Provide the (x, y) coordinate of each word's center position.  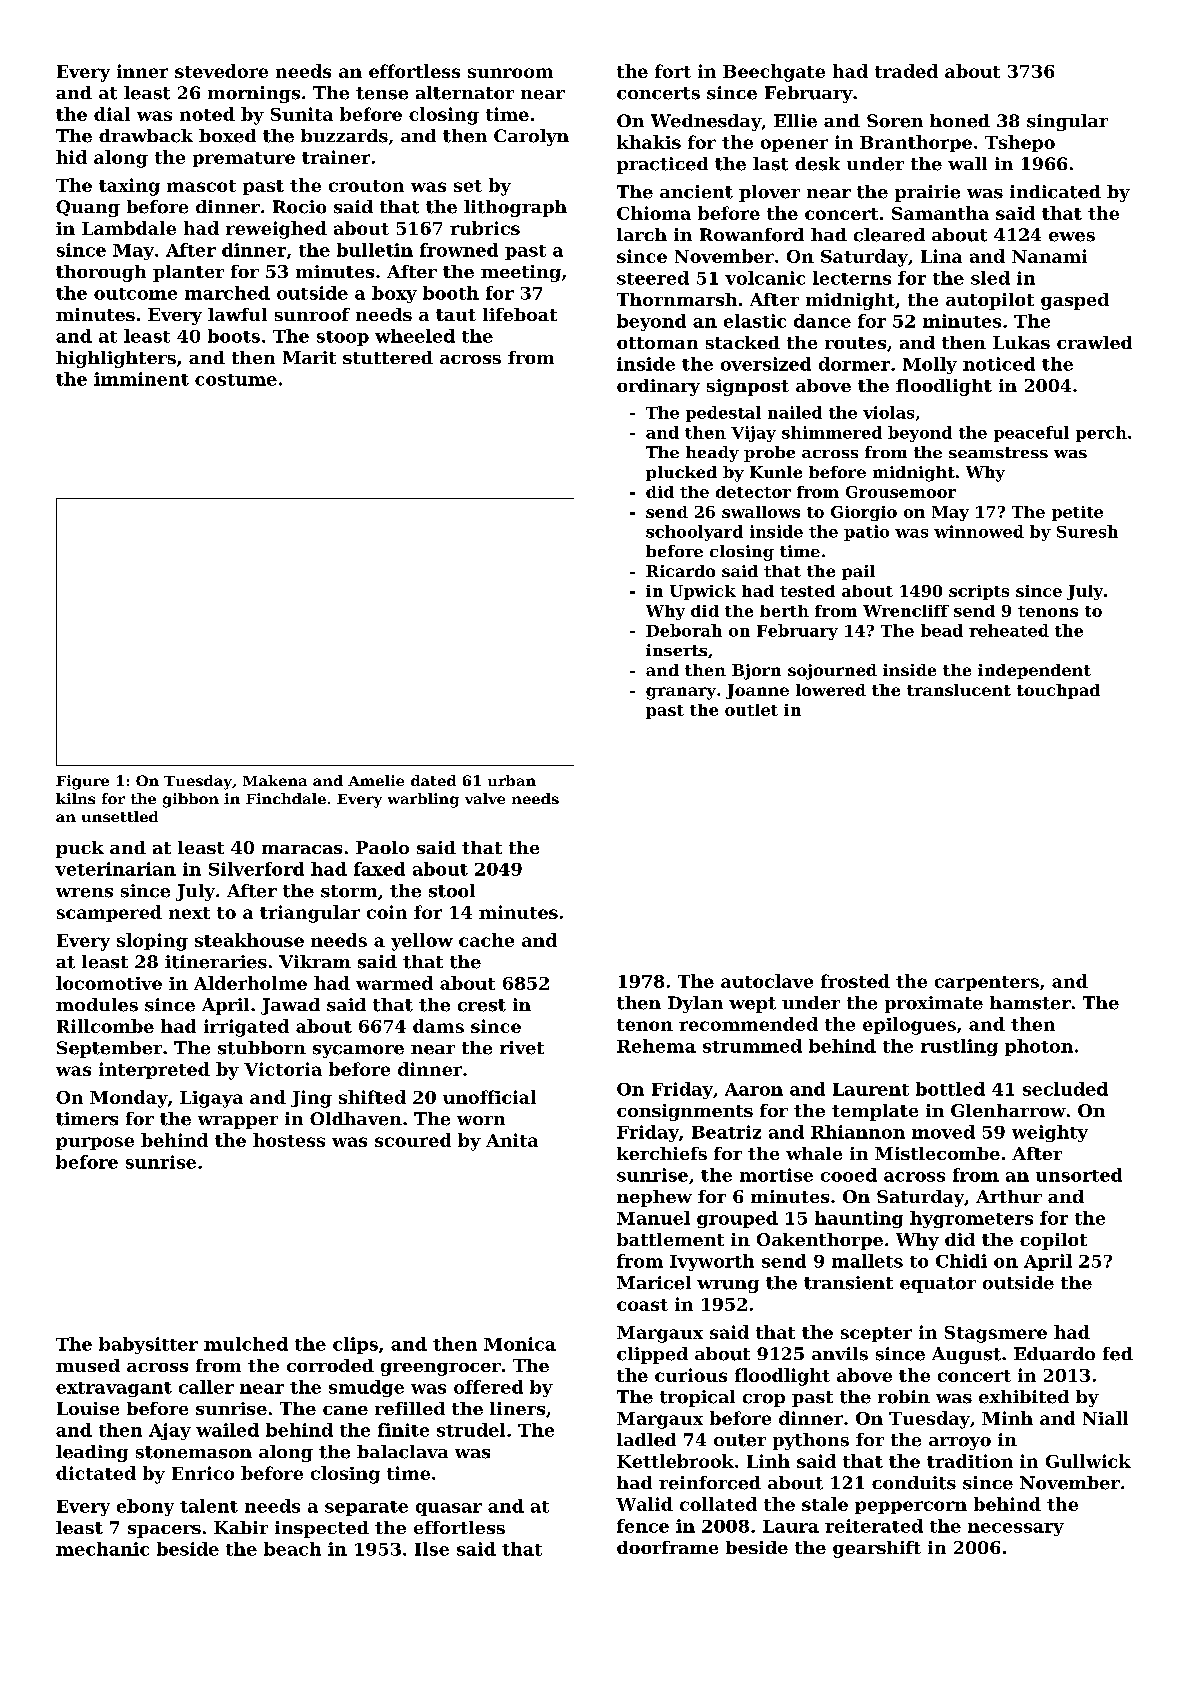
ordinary (658, 387)
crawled (1094, 342)
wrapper (238, 1122)
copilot (1053, 1241)
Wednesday (706, 122)
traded (906, 71)
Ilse (432, 1549)
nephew (654, 1198)
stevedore (221, 71)
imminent (141, 379)
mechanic (102, 1549)
